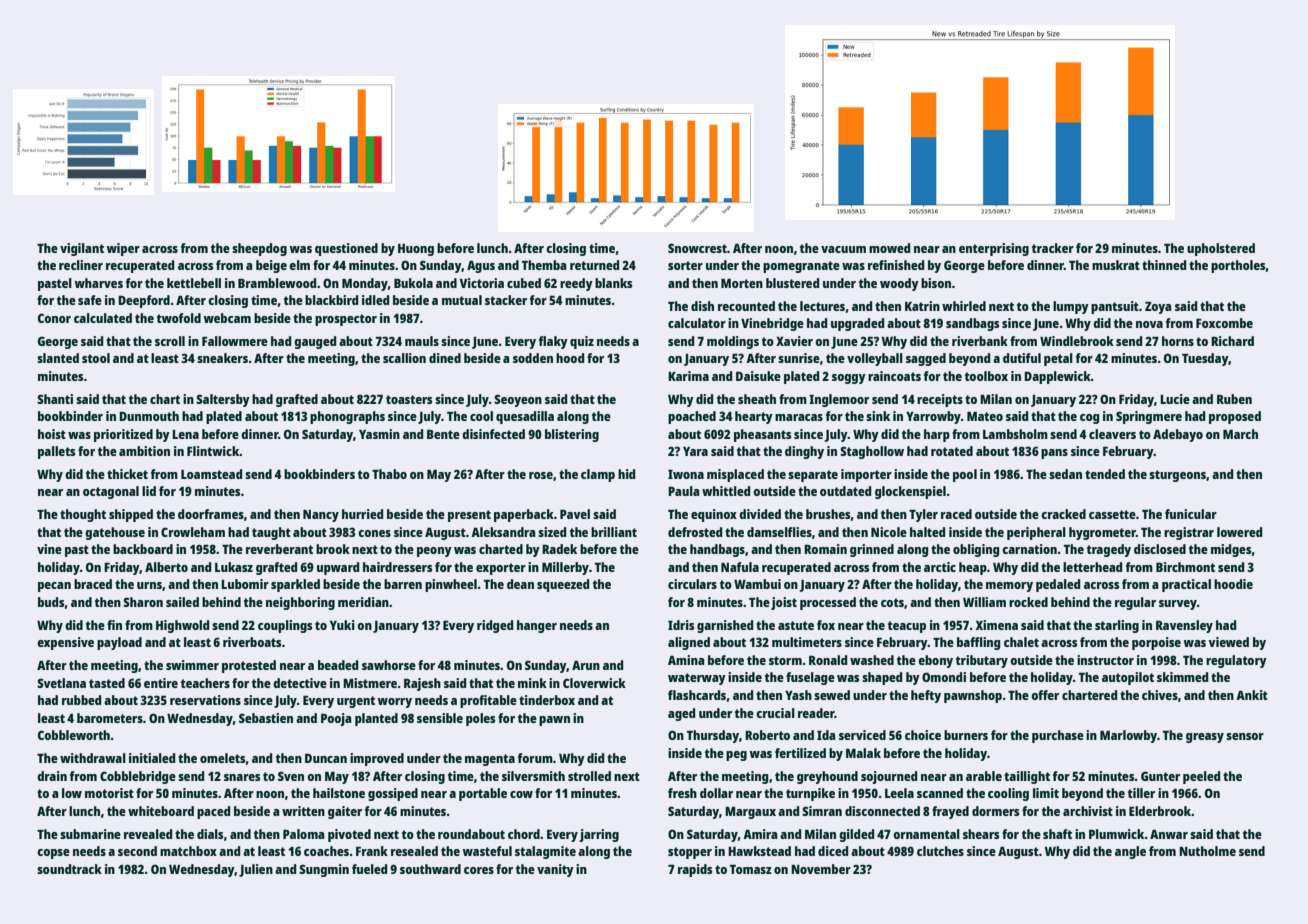  Describe the element at coordinates (692, 417) in the screenshot. I see `poached` at that location.
